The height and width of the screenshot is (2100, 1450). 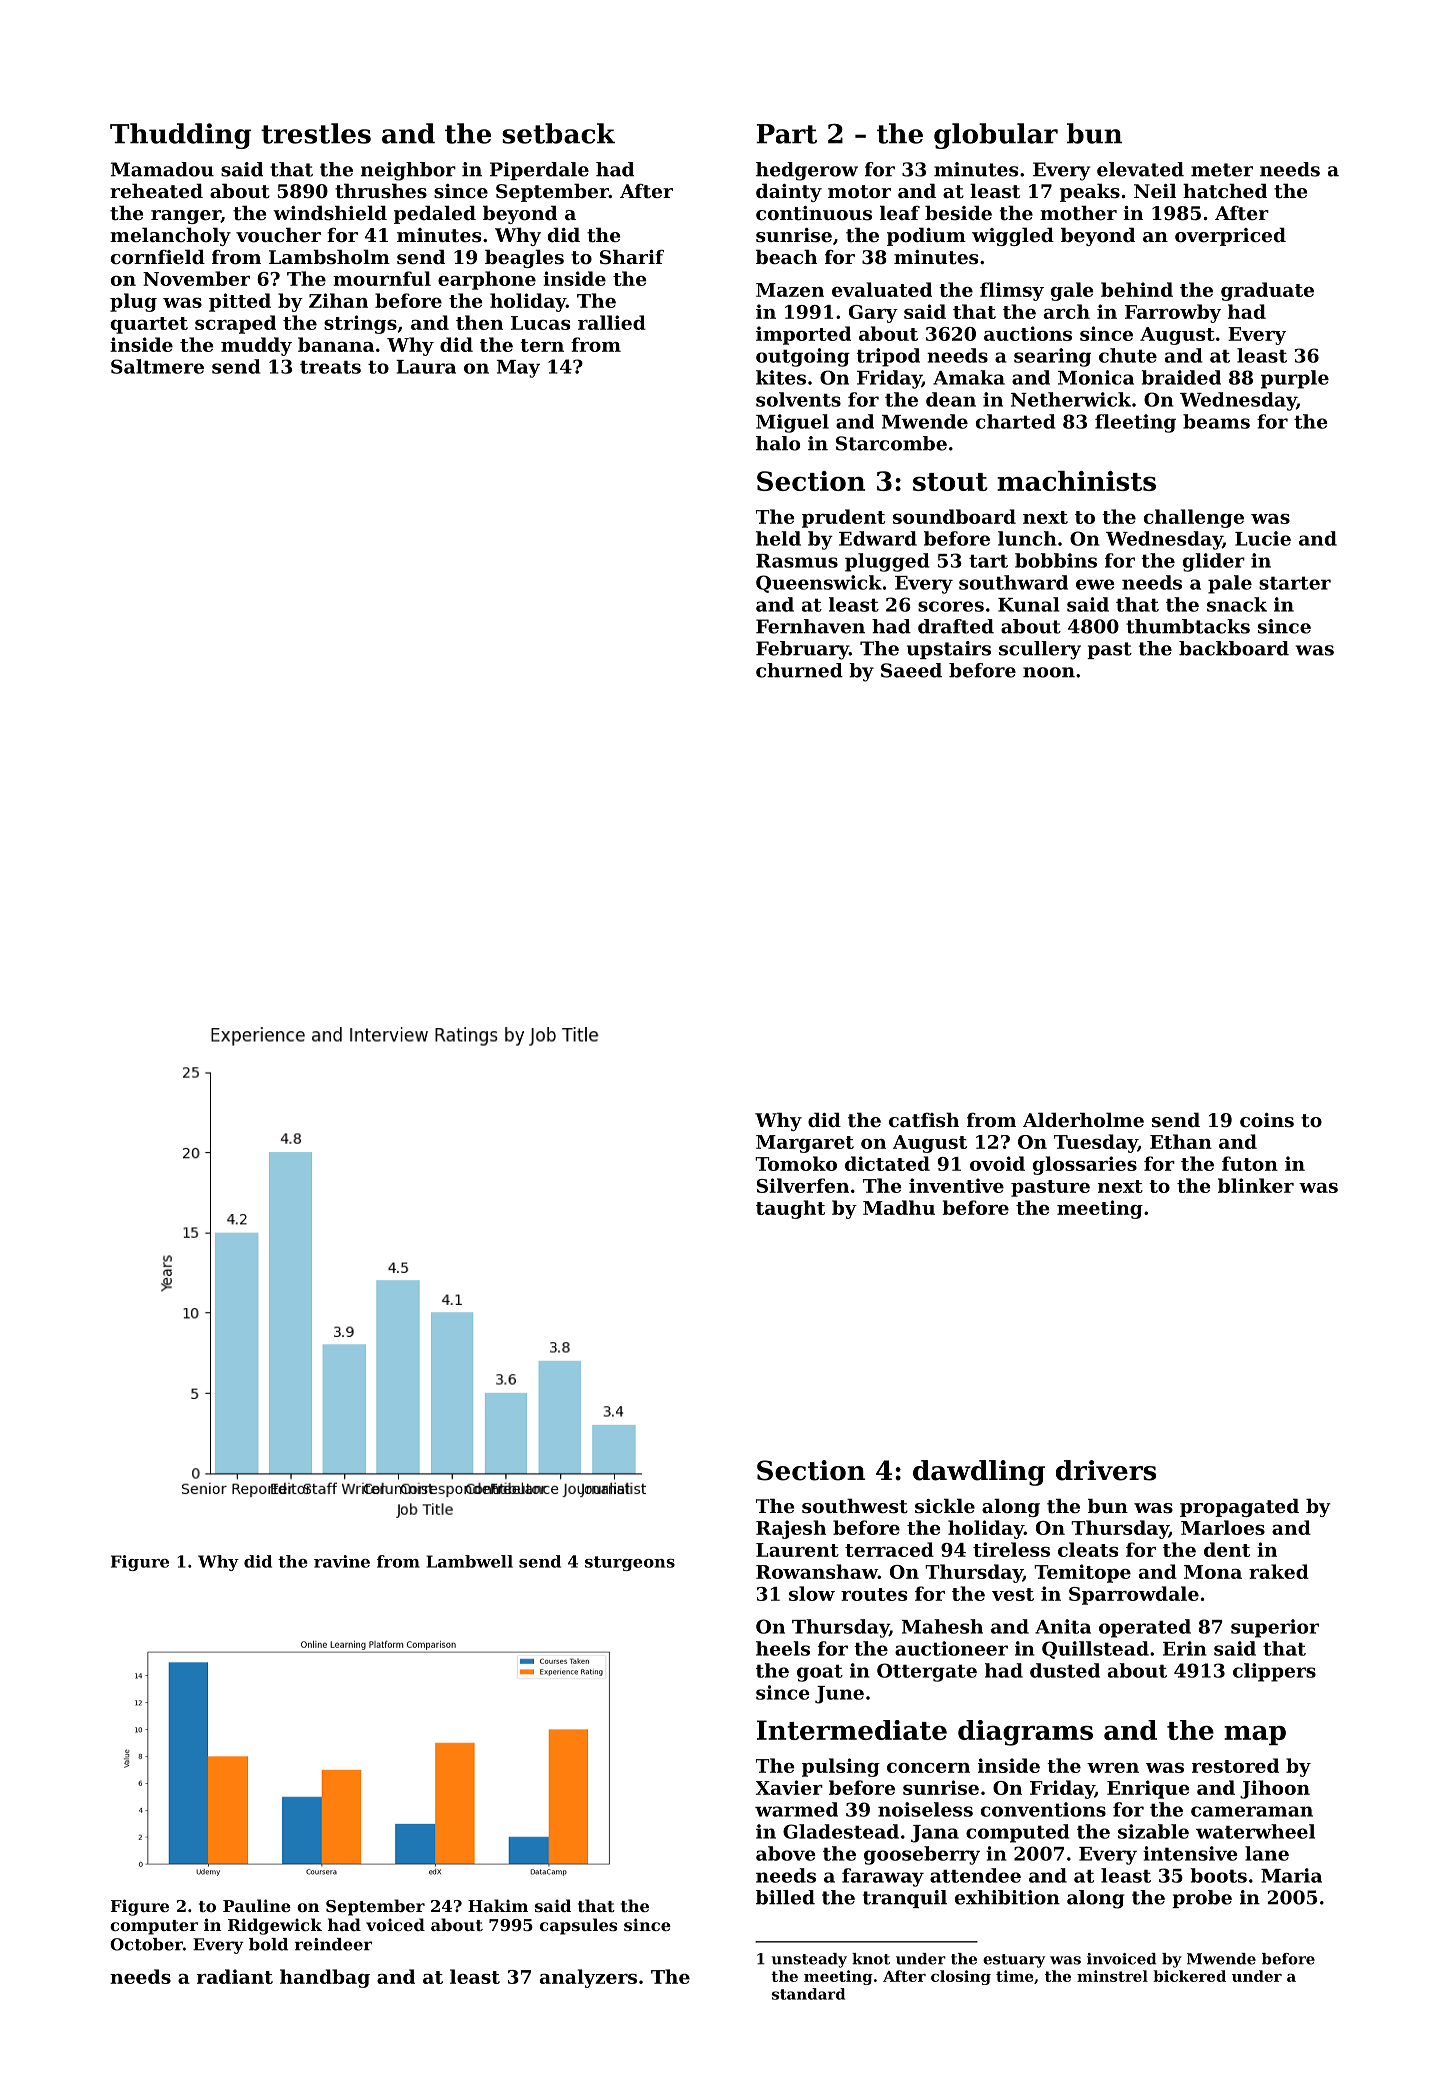 I want to click on challenge, so click(x=1194, y=518).
